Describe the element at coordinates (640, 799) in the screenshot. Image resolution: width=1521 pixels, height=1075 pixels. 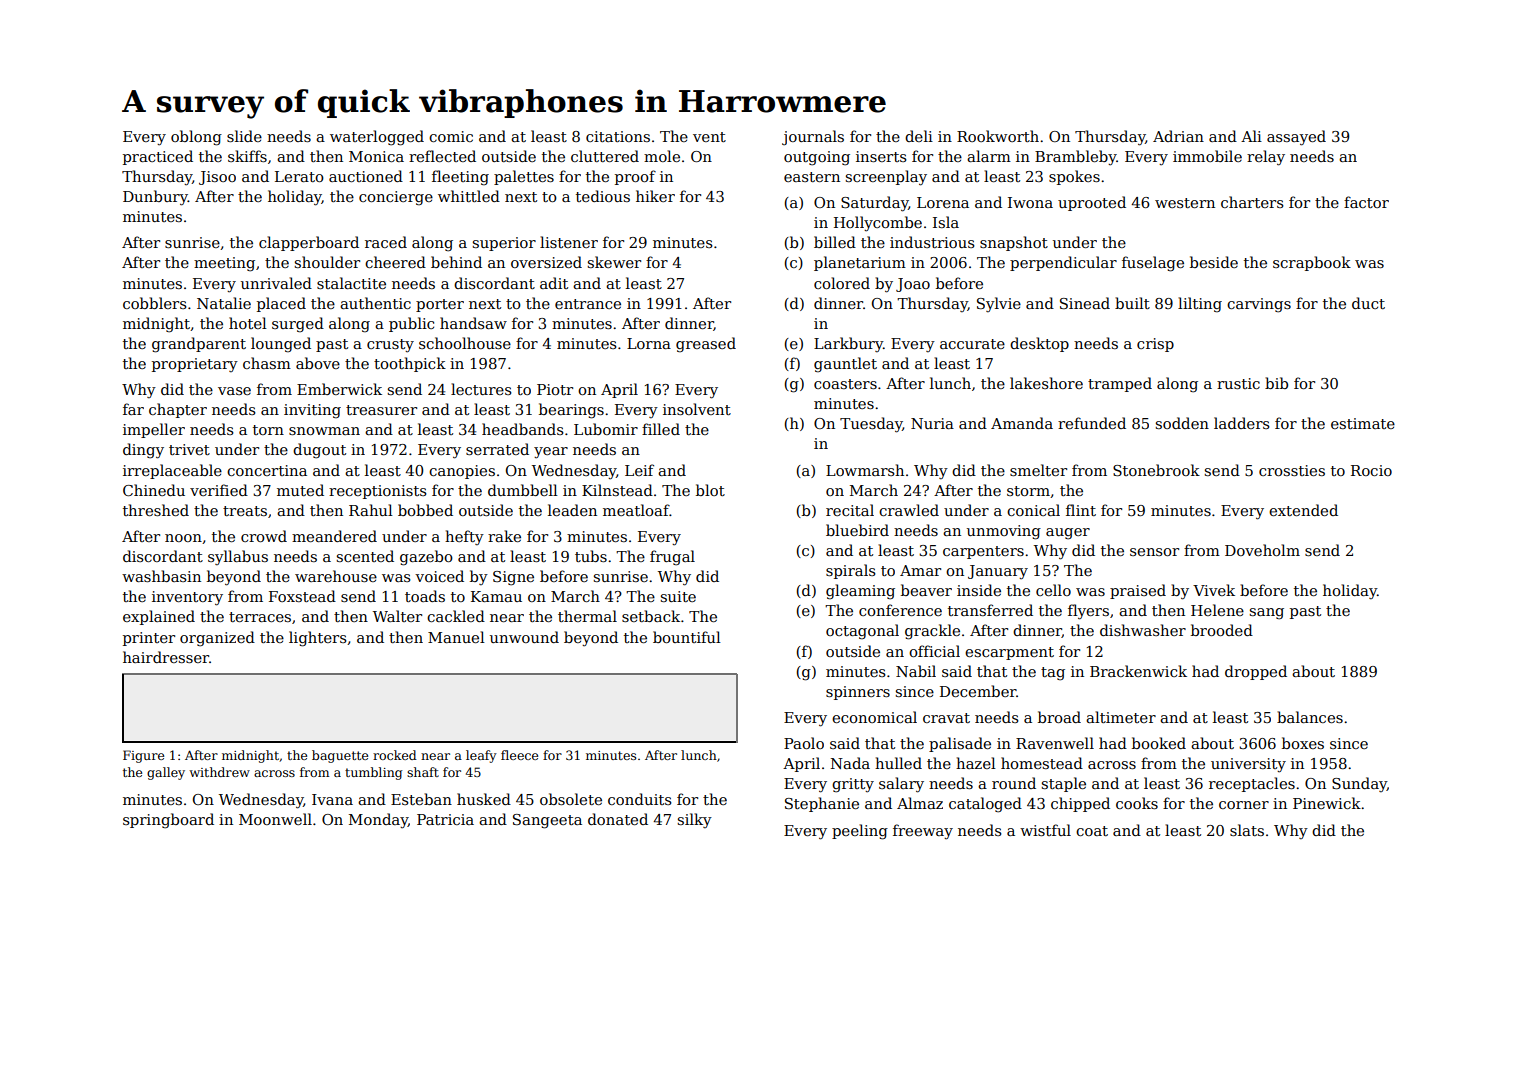
I see `conduits` at that location.
